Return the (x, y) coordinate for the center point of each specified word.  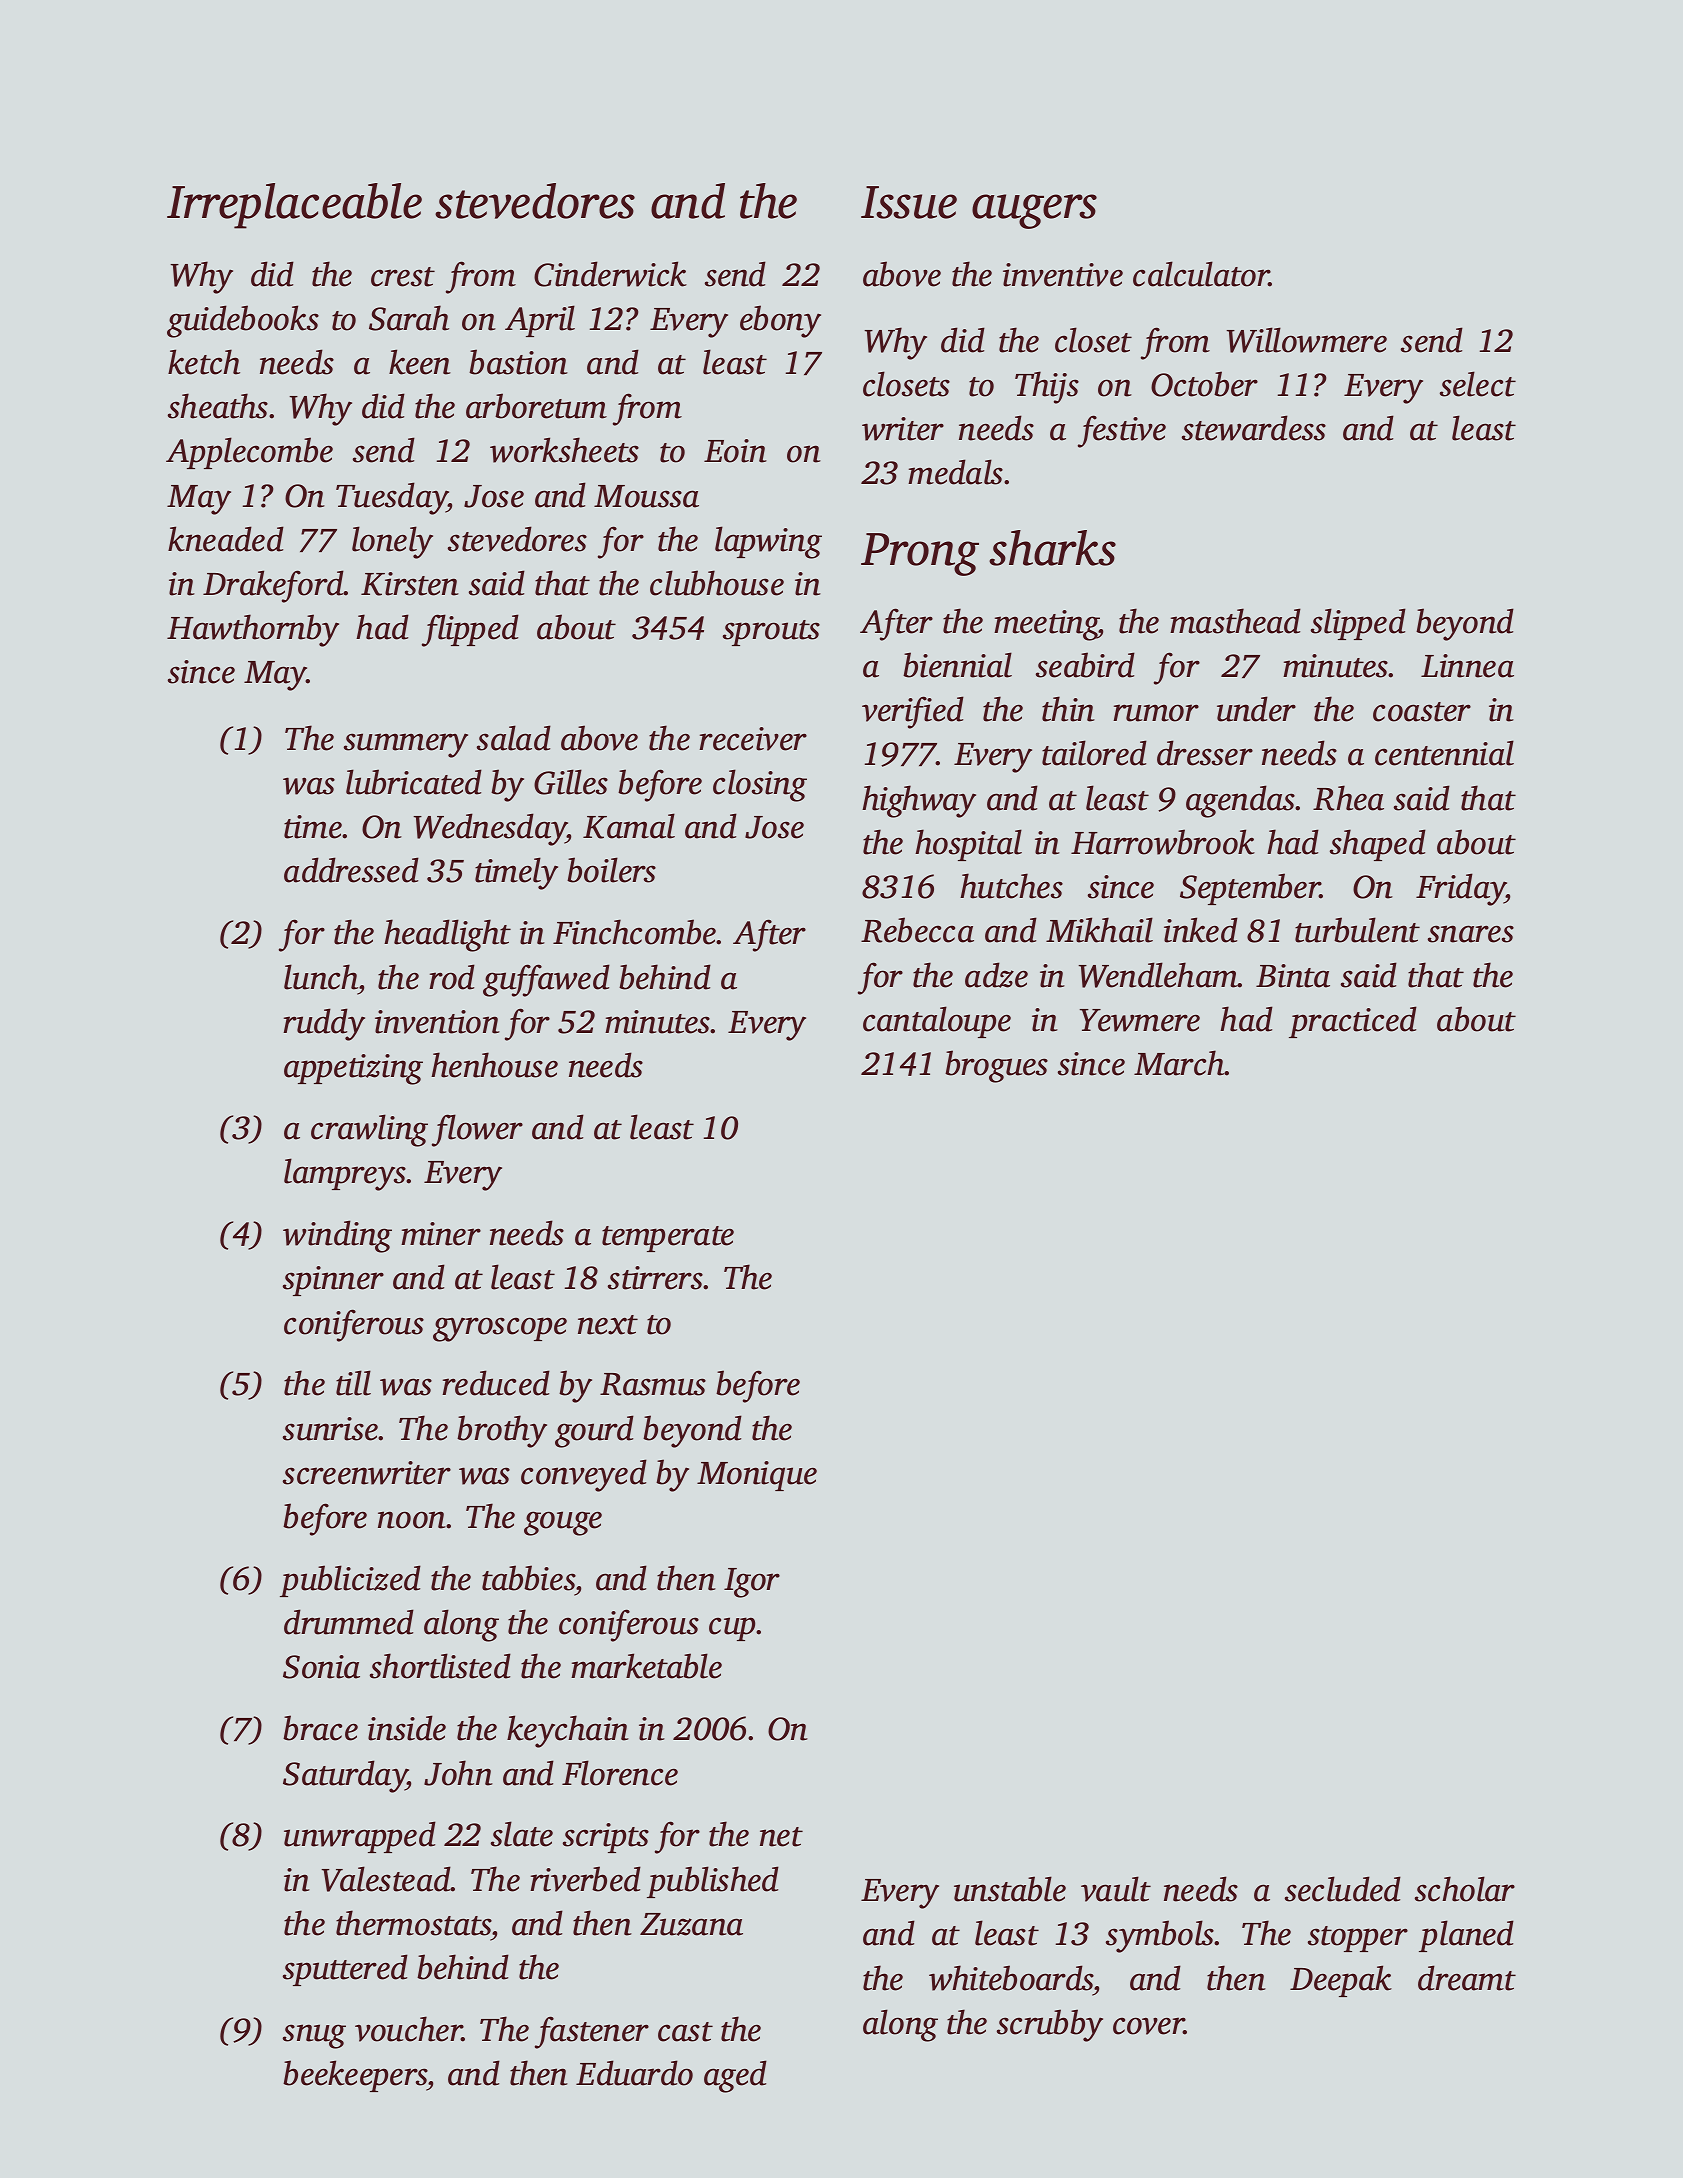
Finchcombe (635, 932)
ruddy (324, 1024)
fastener (592, 2032)
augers (1034, 211)
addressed (351, 870)
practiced (1353, 1022)
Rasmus (653, 1384)
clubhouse (717, 583)
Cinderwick (610, 274)
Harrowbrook (1163, 842)
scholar (1465, 1889)
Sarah (409, 318)
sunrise (331, 1429)
